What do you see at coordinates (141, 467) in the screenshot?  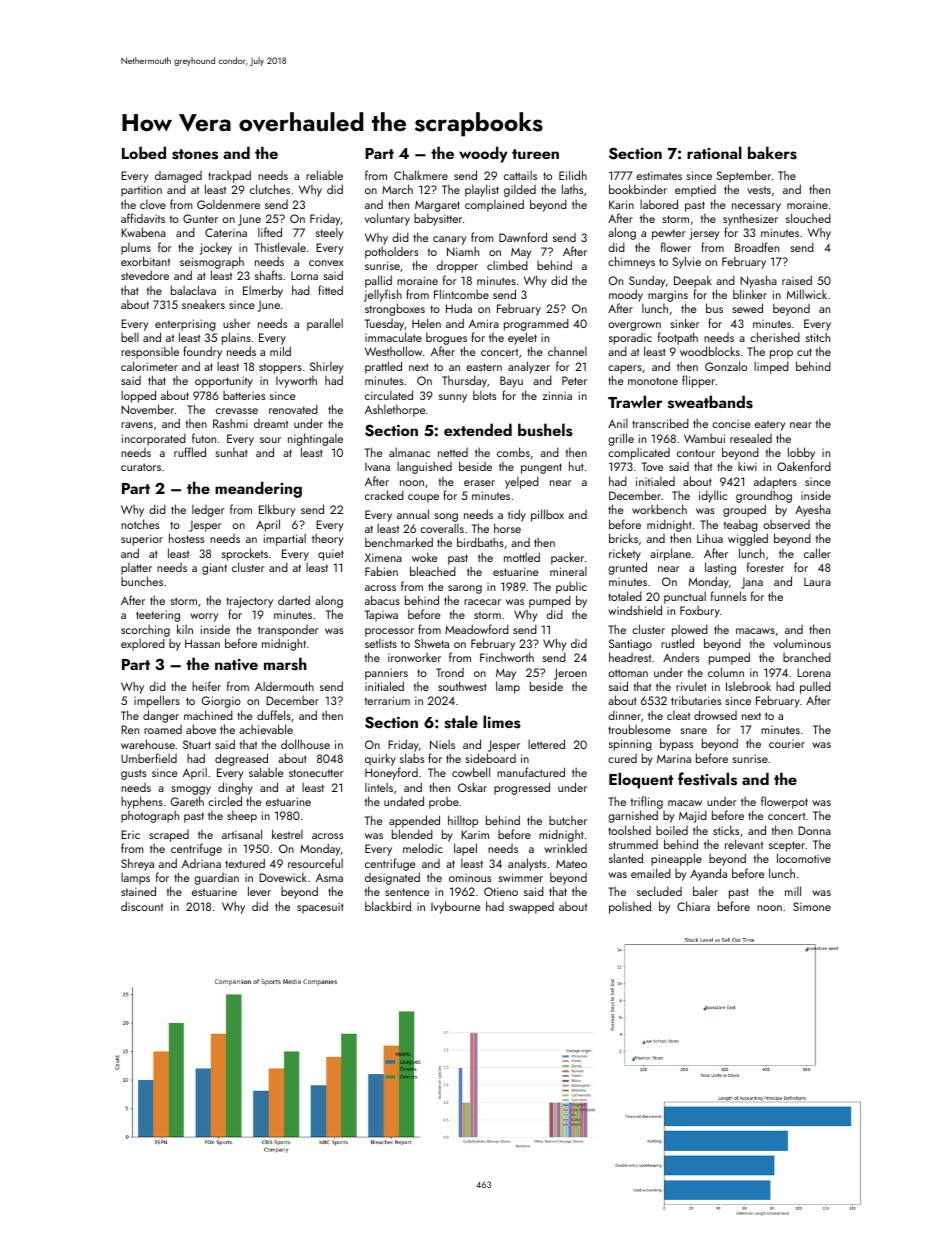 I see `curators` at bounding box center [141, 467].
